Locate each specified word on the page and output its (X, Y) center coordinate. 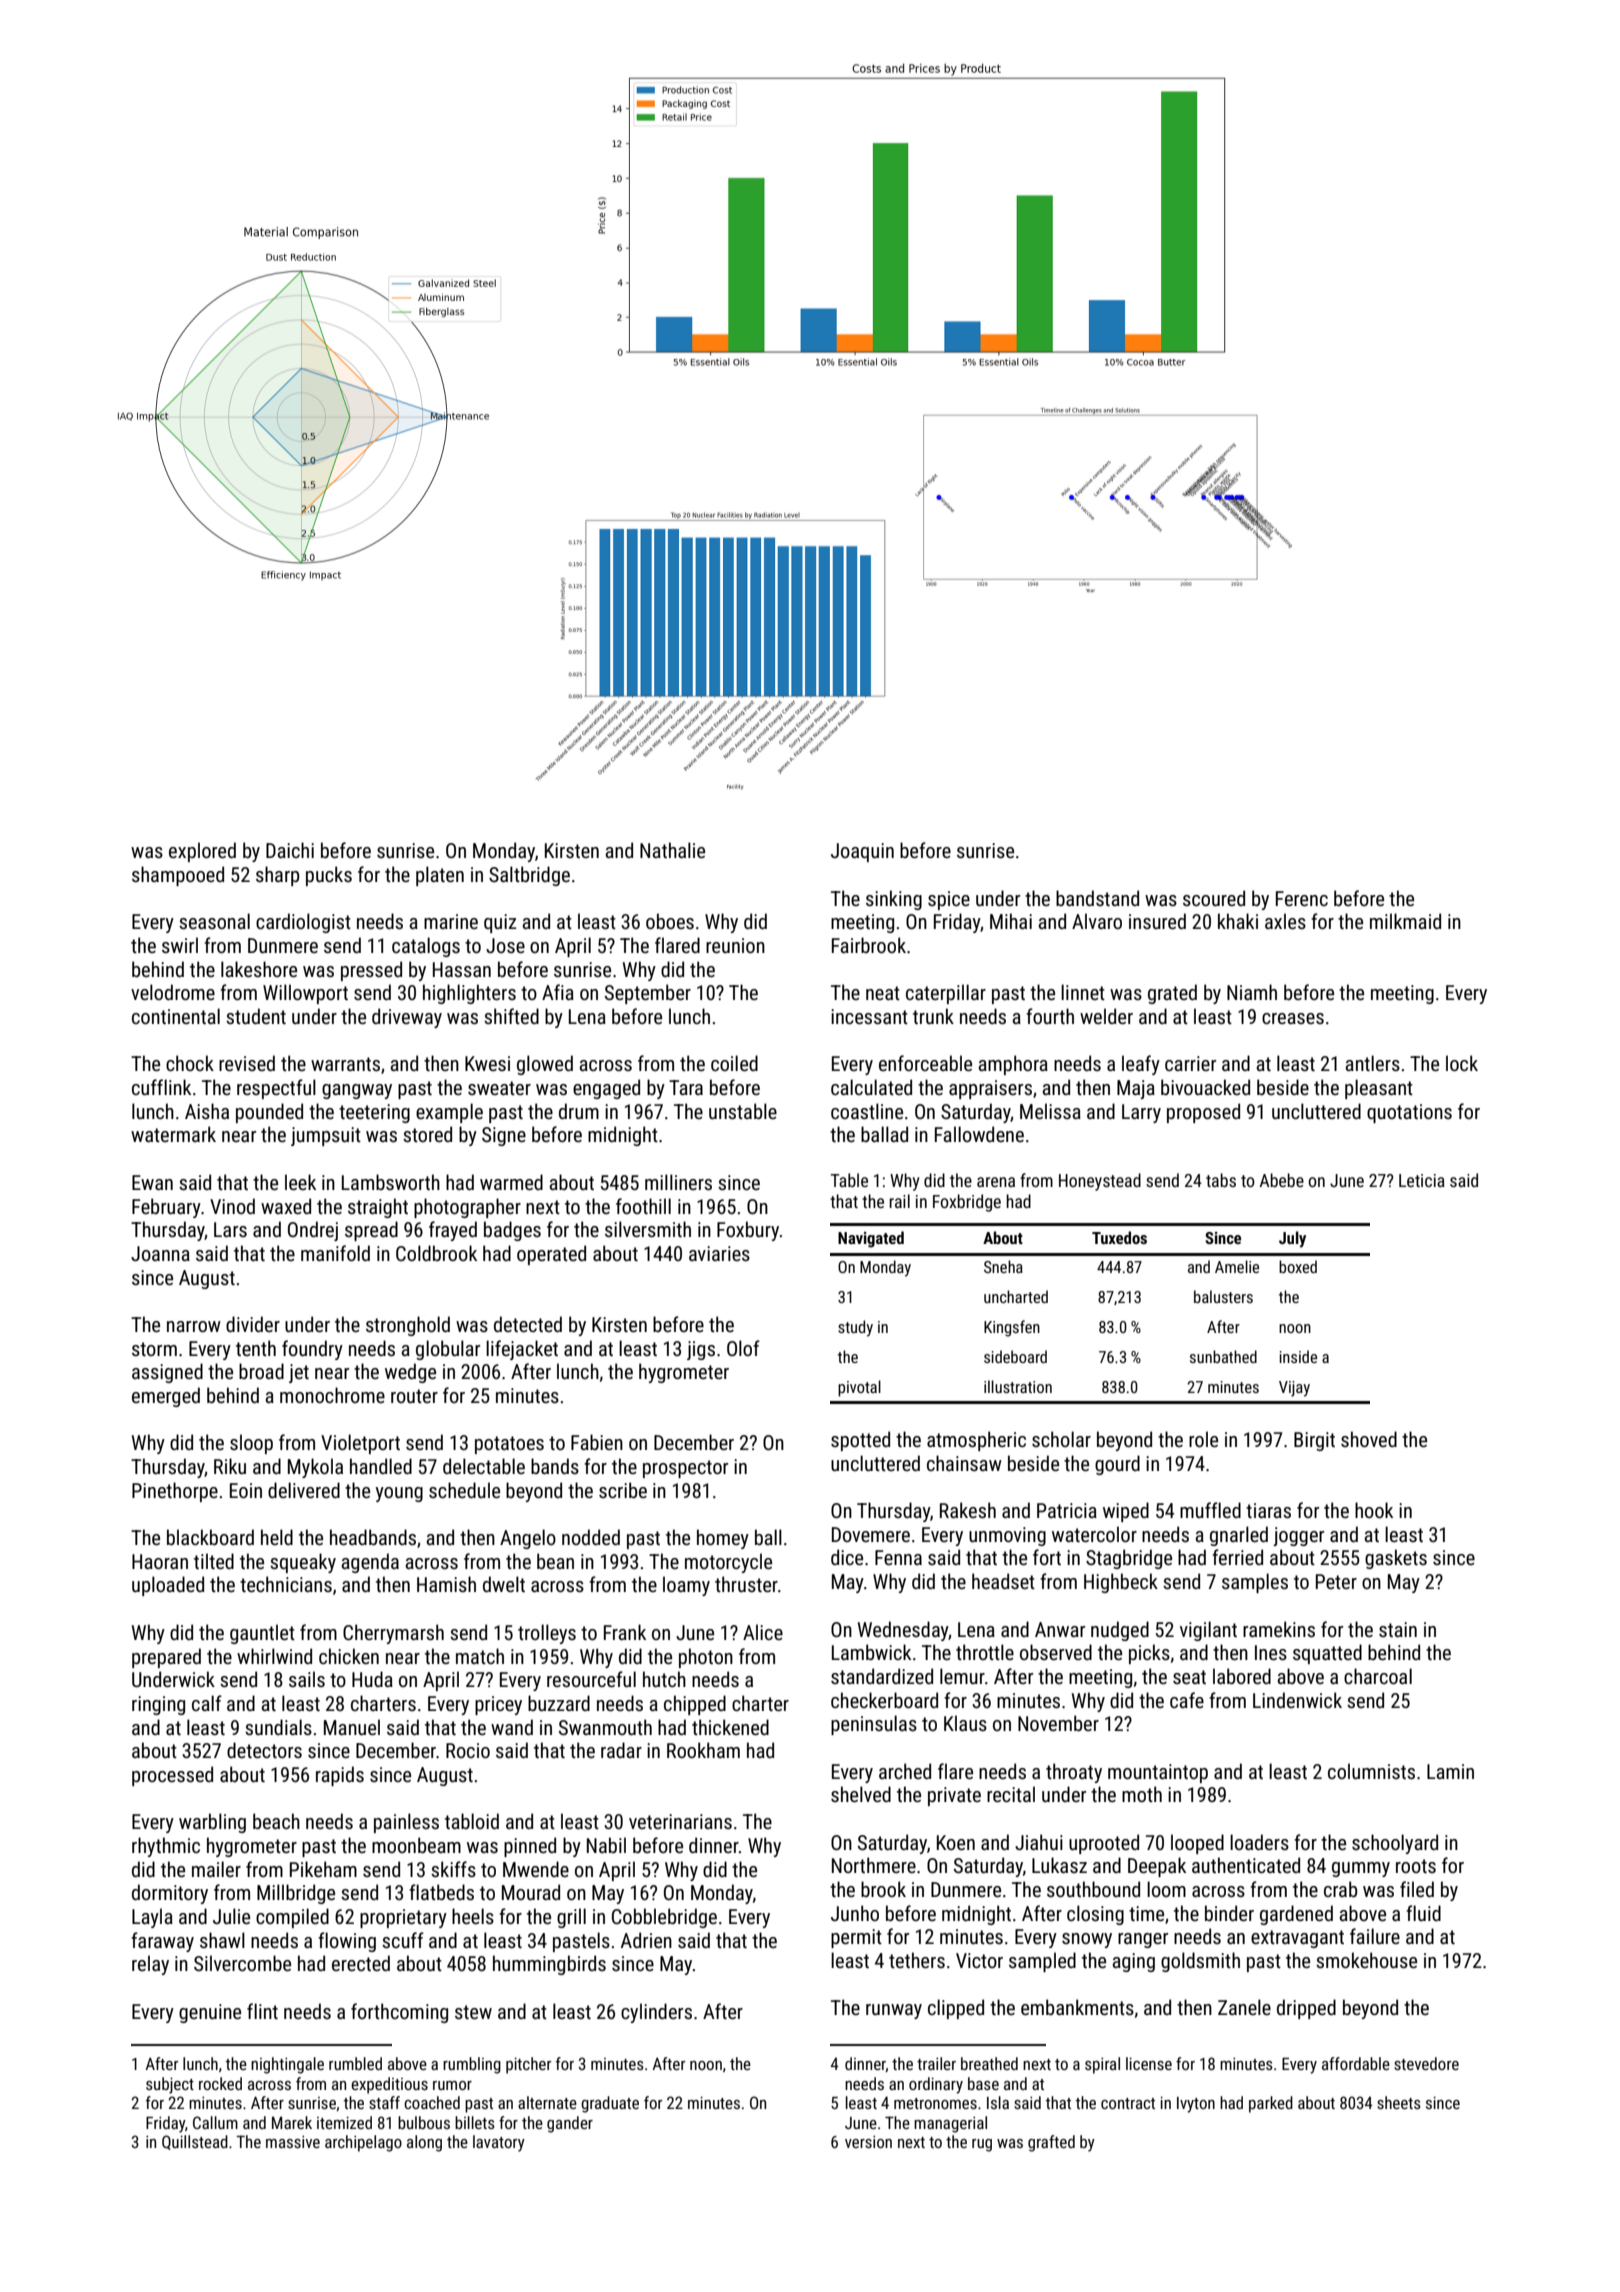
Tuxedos (1119, 1237)
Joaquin (862, 852)
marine (451, 921)
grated (1172, 994)
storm (154, 1349)
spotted (860, 1441)
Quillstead (195, 2142)
